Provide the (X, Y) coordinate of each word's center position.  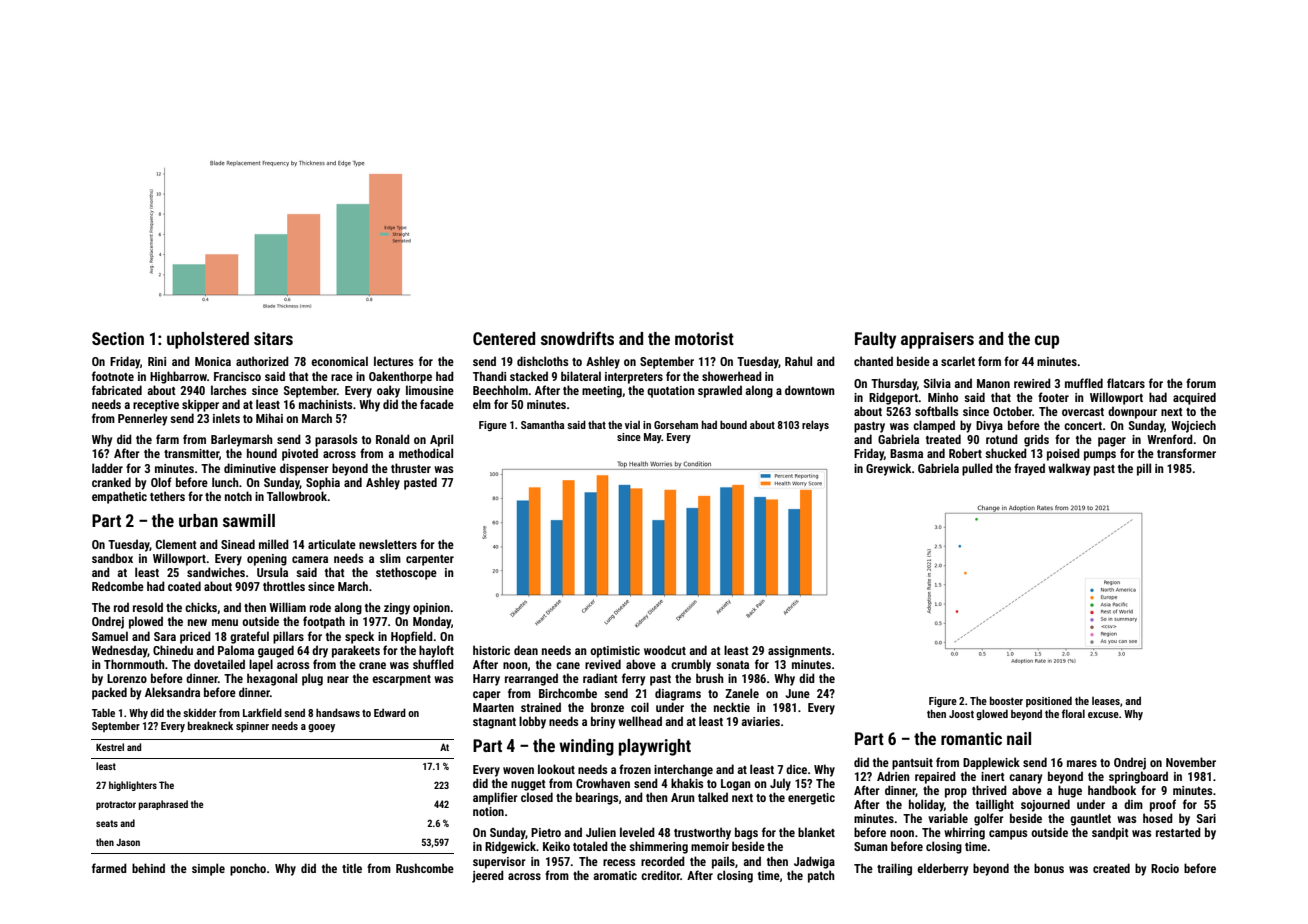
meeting (602, 392)
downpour (1132, 412)
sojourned (1045, 805)
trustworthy (702, 833)
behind (148, 868)
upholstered (208, 340)
